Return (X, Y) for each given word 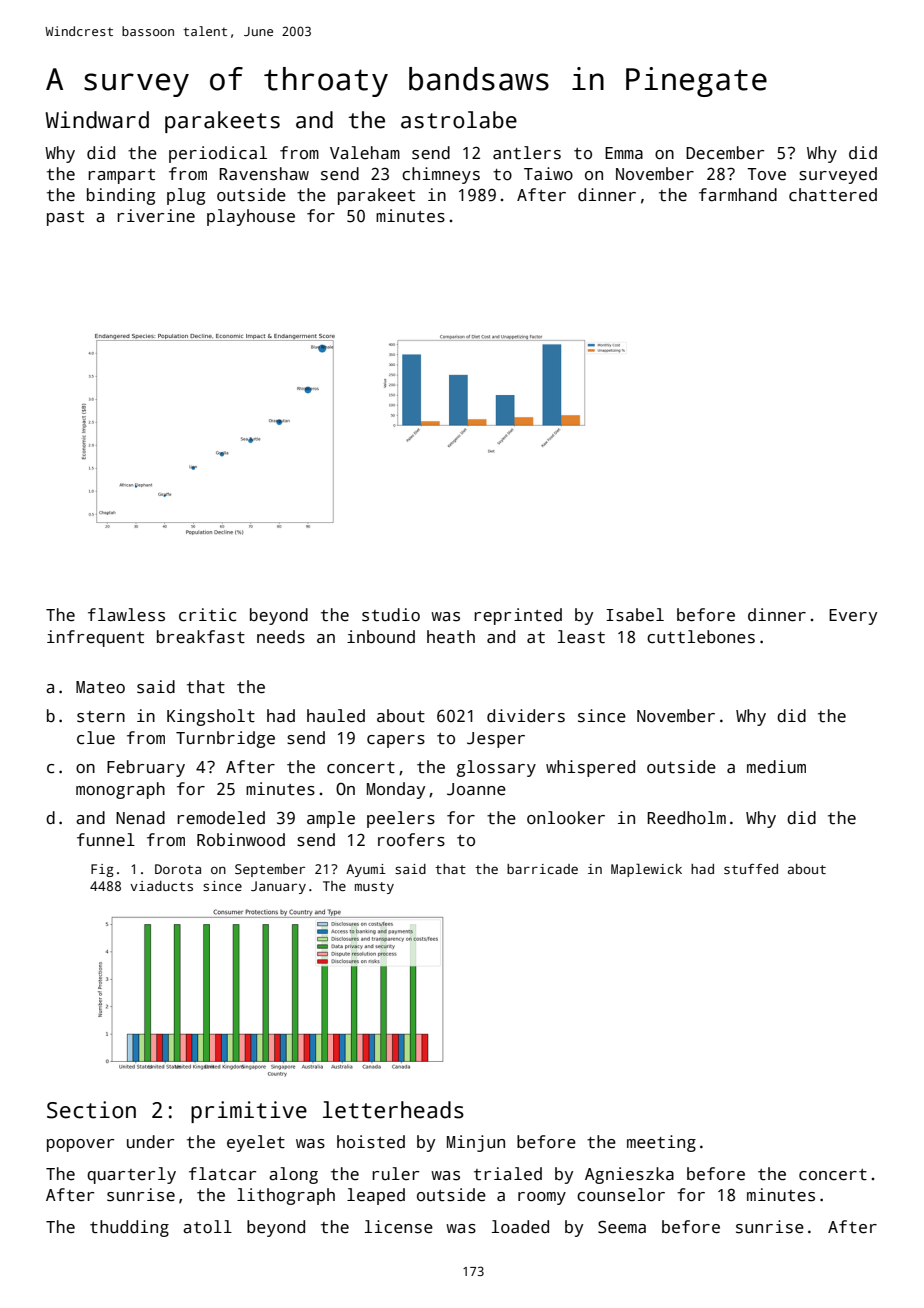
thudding (129, 1228)
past (65, 218)
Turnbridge (225, 739)
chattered (833, 195)
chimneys (441, 175)
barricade (542, 869)
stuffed (751, 869)
